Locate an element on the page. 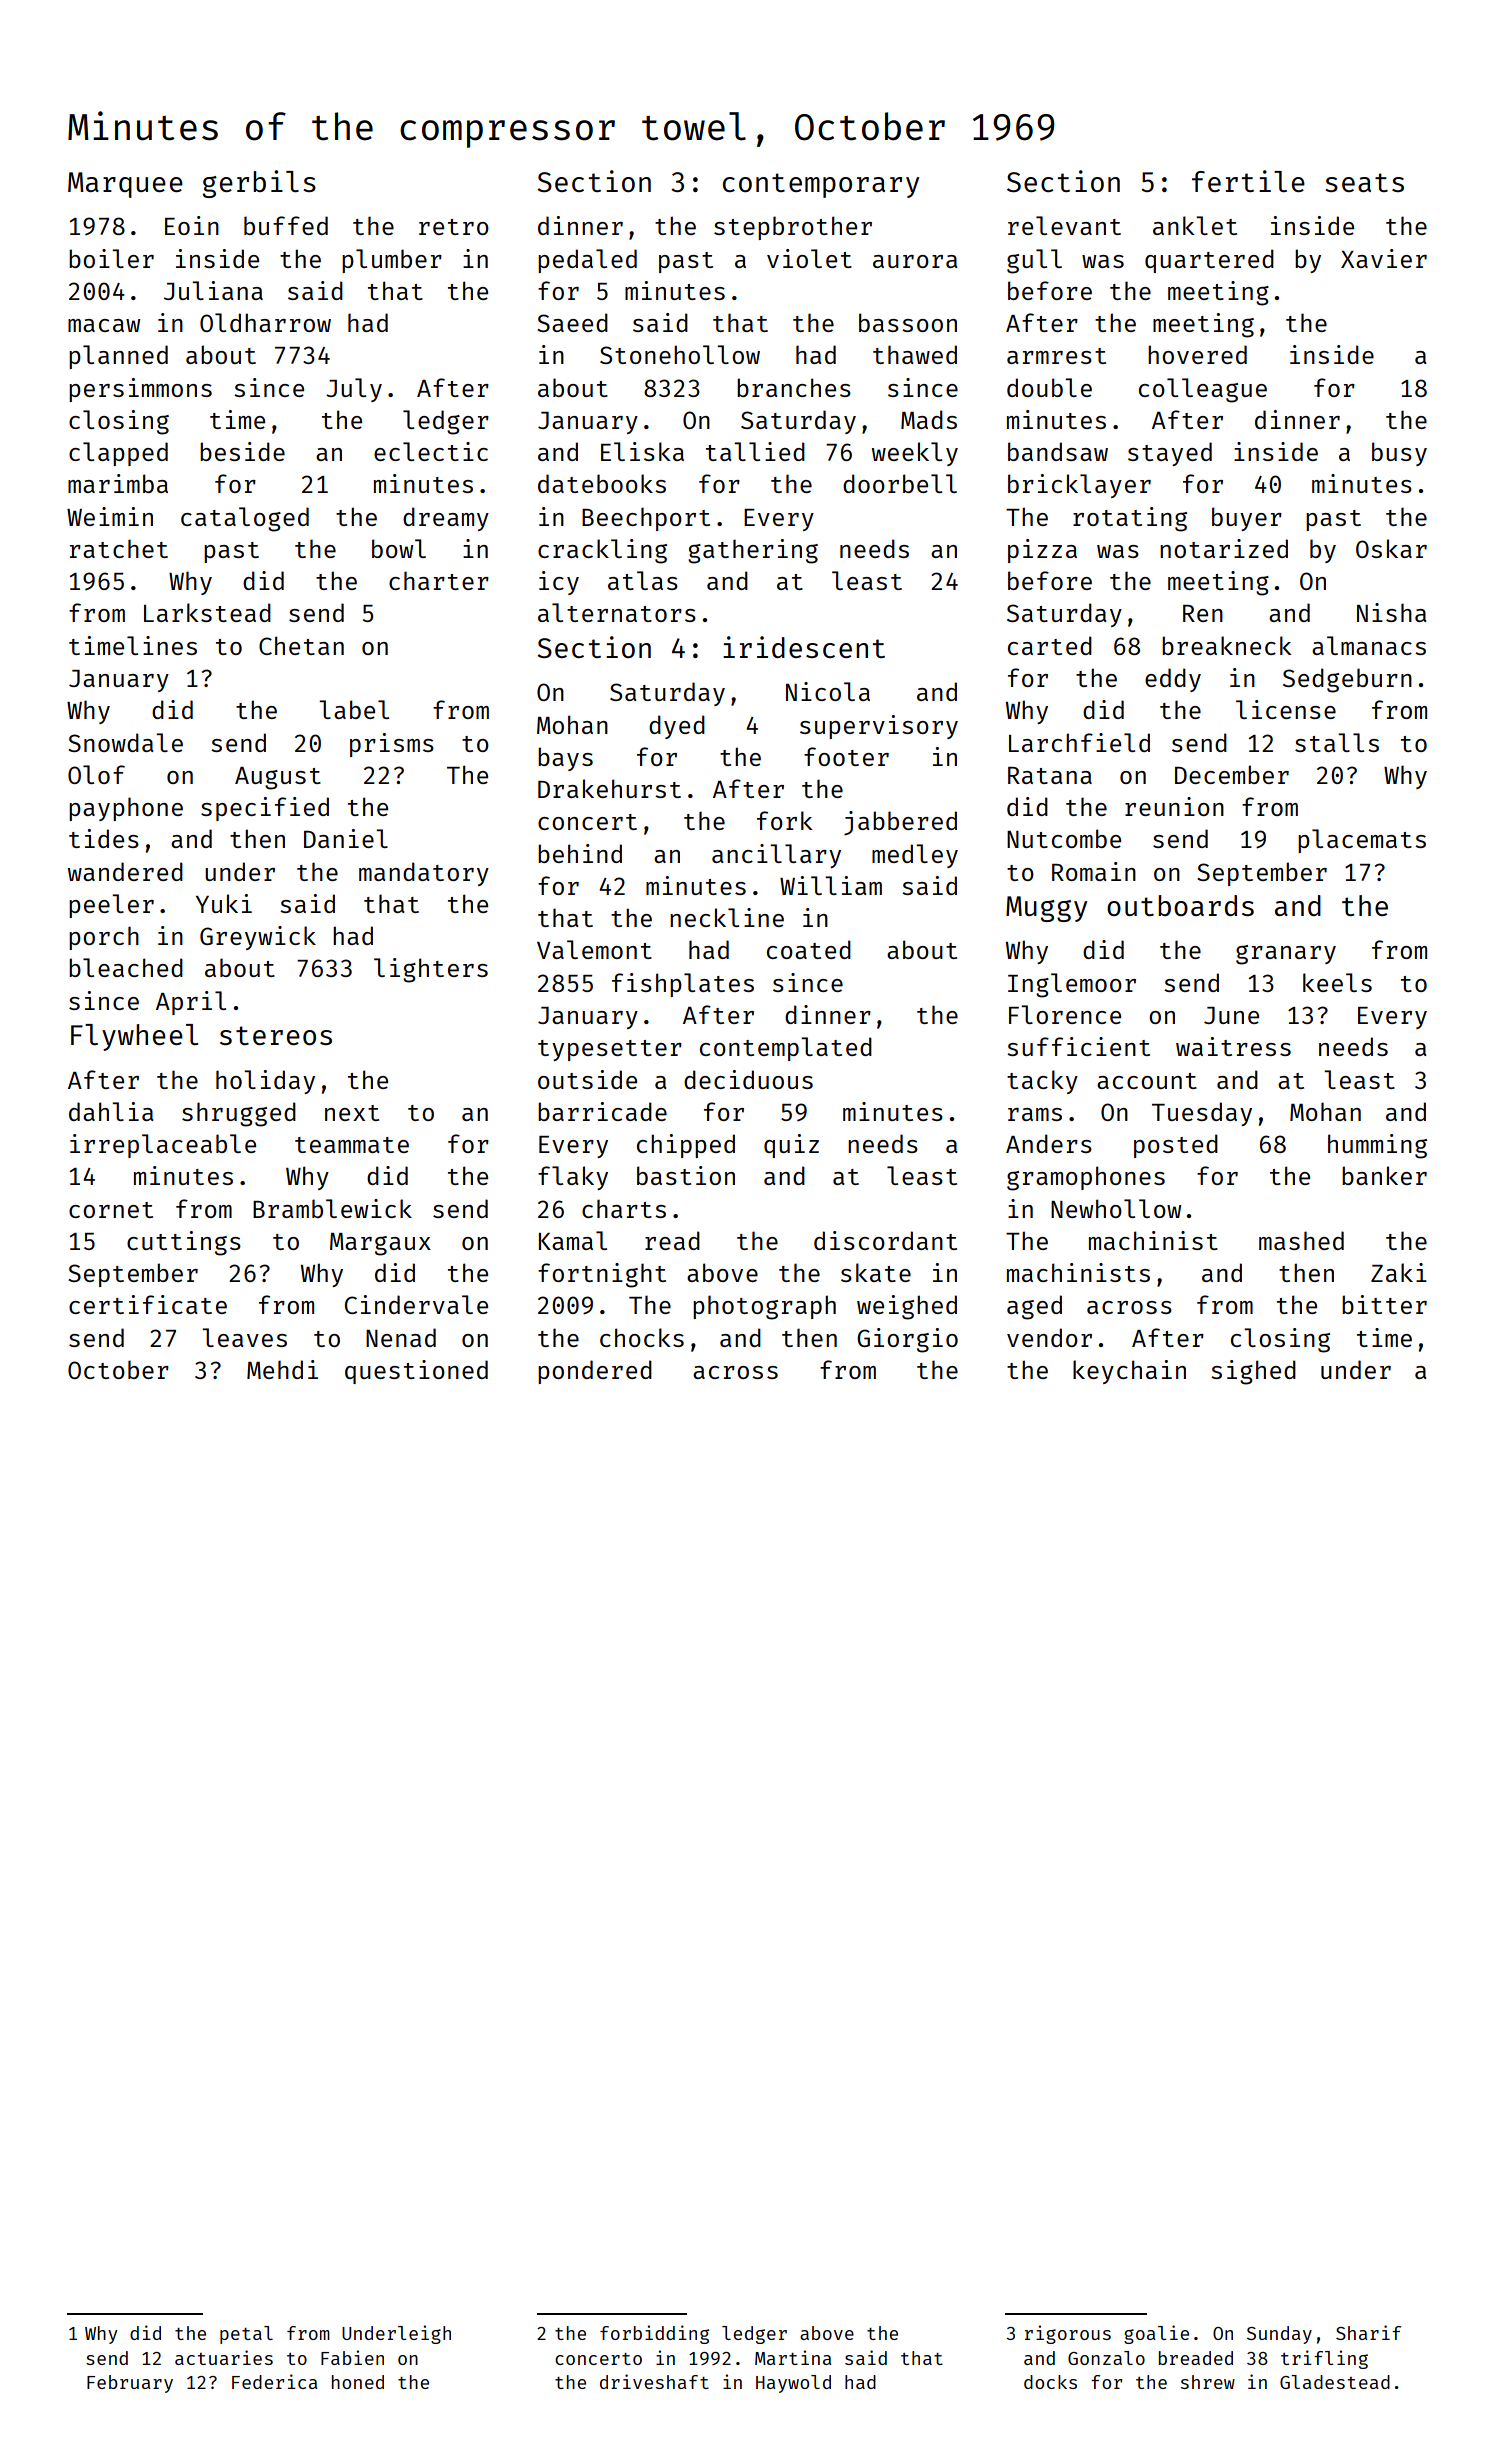  bastion is located at coordinates (686, 1175).
